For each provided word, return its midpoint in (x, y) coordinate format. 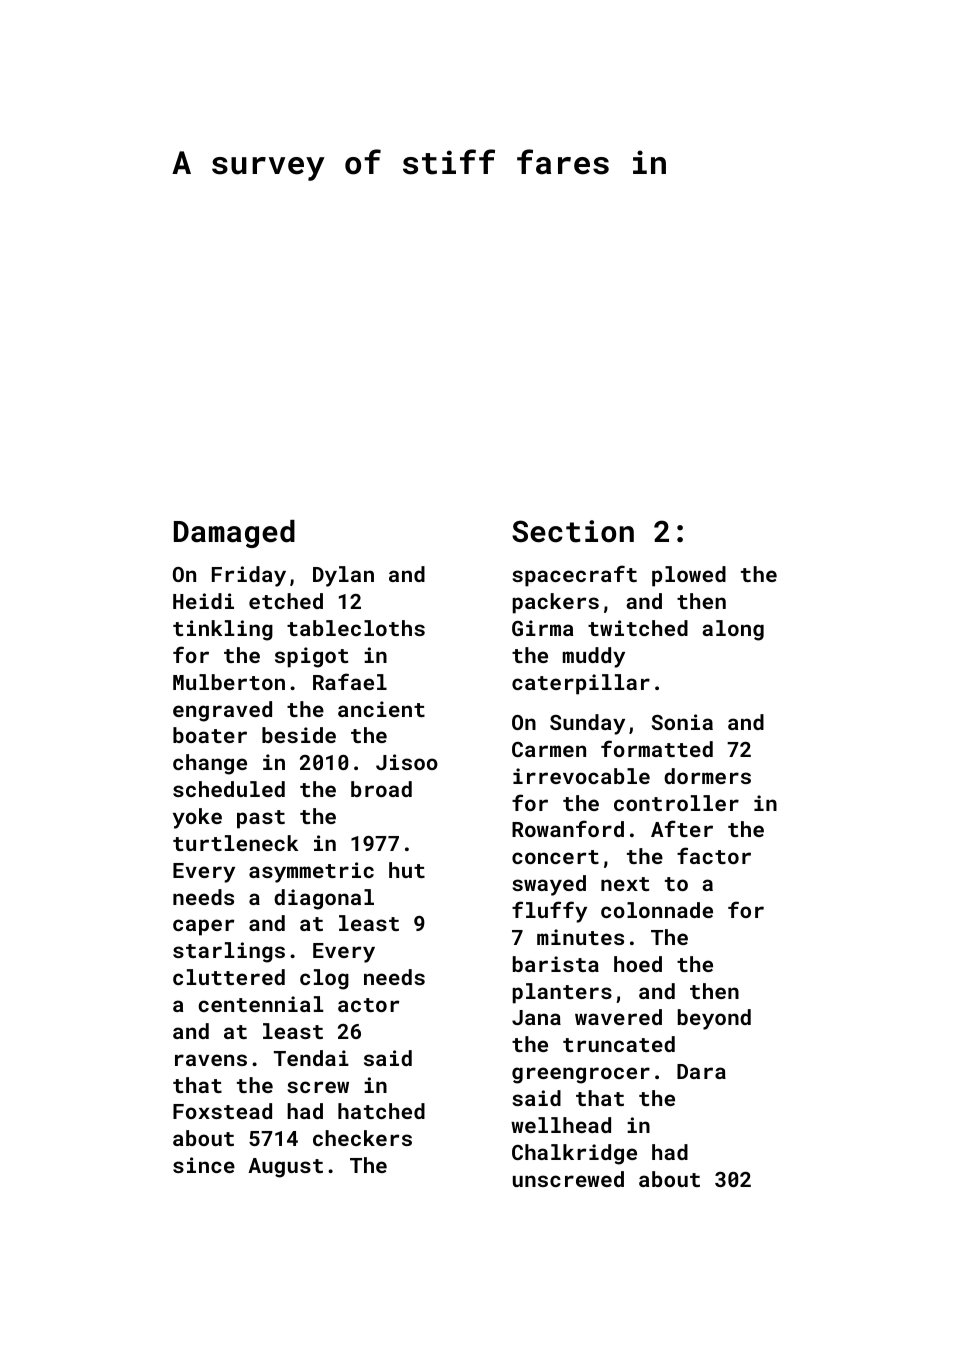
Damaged (234, 534)
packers (556, 603)
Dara (701, 1071)
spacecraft (574, 576)
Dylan (343, 576)
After (682, 828)
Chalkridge (574, 1154)
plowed (689, 576)
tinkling (223, 630)
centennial (260, 1004)
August (285, 1168)
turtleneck (235, 843)
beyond (714, 1019)
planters (562, 993)
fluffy (549, 912)
